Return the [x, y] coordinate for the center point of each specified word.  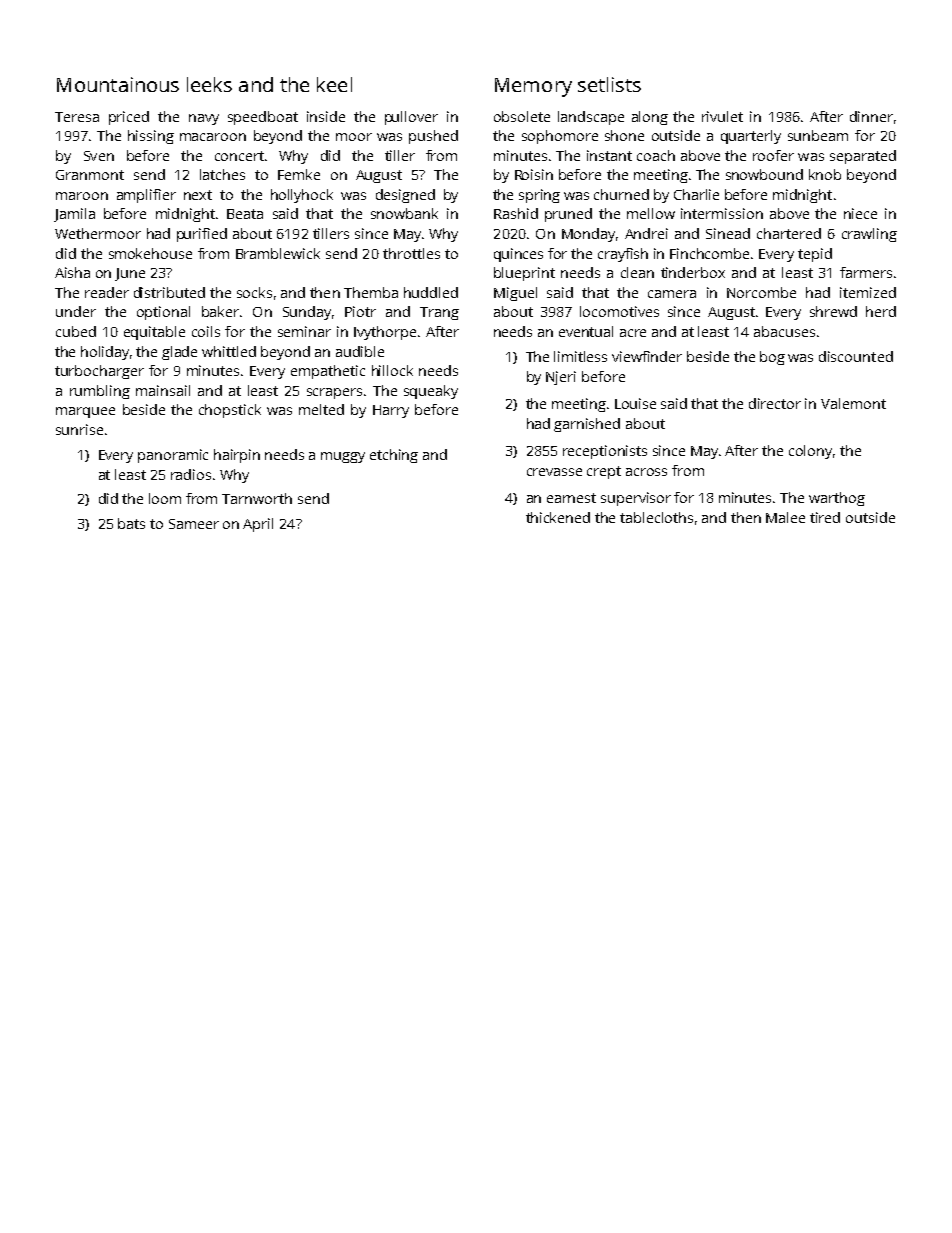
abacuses [784, 331]
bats [131, 523]
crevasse [554, 472]
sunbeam [818, 135]
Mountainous [118, 84]
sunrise [79, 429]
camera [672, 294]
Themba [371, 292]
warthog [837, 499]
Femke [299, 174]
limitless [580, 356]
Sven [99, 156]
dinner [871, 116]
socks [254, 292]
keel [334, 84]
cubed [76, 331]
